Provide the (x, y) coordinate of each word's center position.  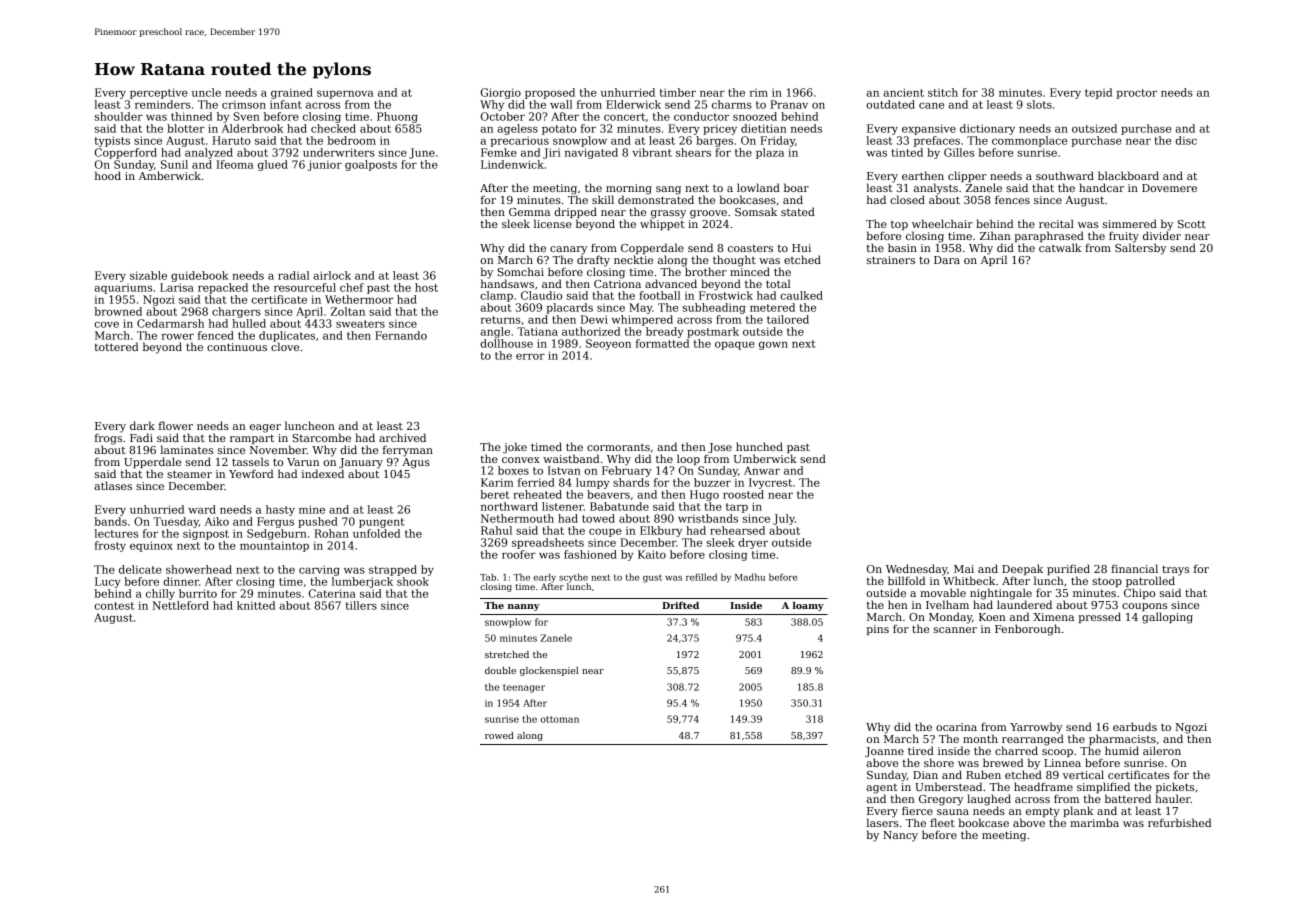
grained (292, 93)
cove (106, 324)
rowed (499, 735)
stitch (943, 92)
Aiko (217, 521)
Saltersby (1140, 249)
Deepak (1022, 569)
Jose (720, 448)
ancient (903, 92)
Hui (801, 248)
